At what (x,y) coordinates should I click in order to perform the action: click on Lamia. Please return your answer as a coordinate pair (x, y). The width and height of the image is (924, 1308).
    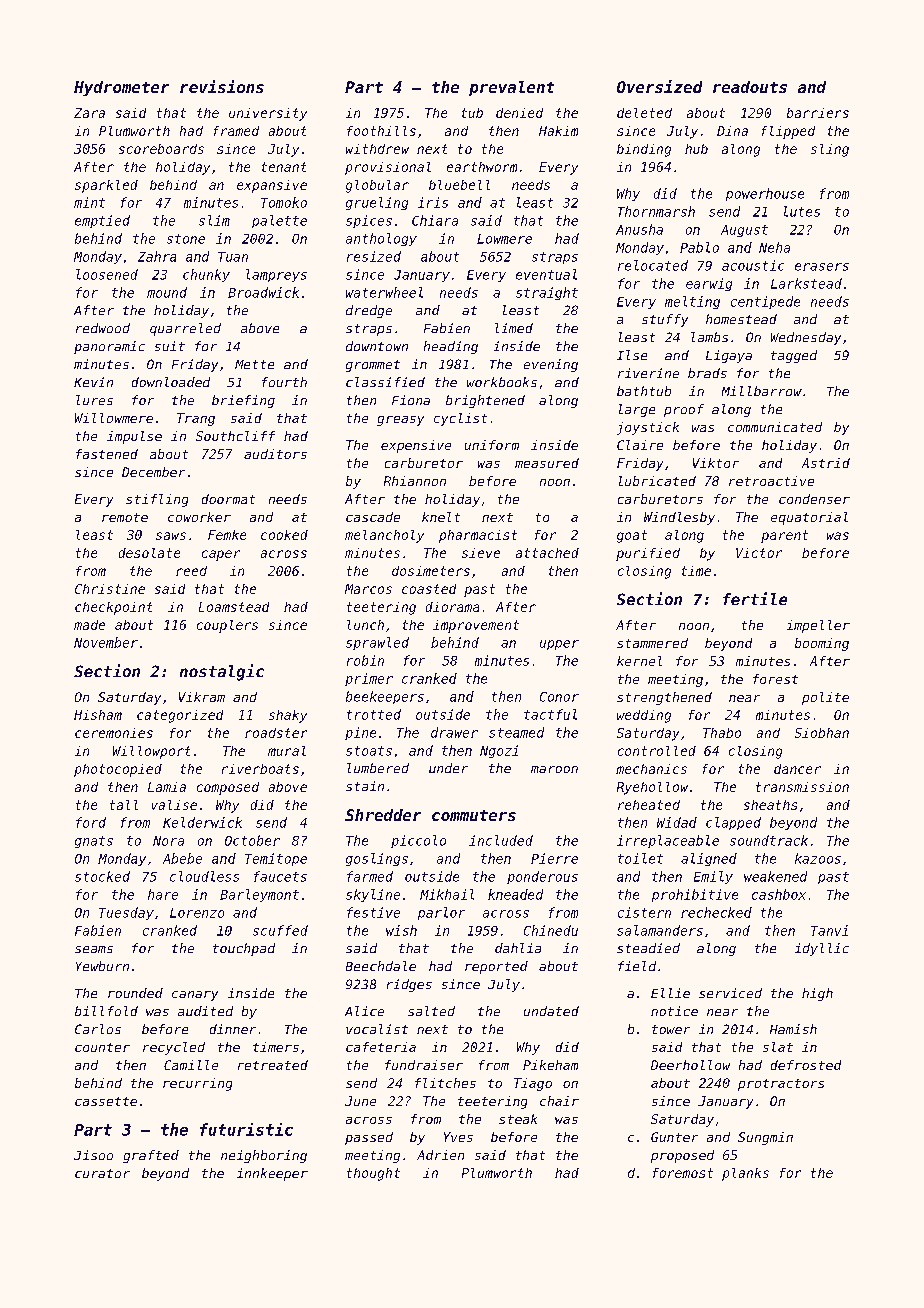
    Looking at the image, I should click on (167, 787).
